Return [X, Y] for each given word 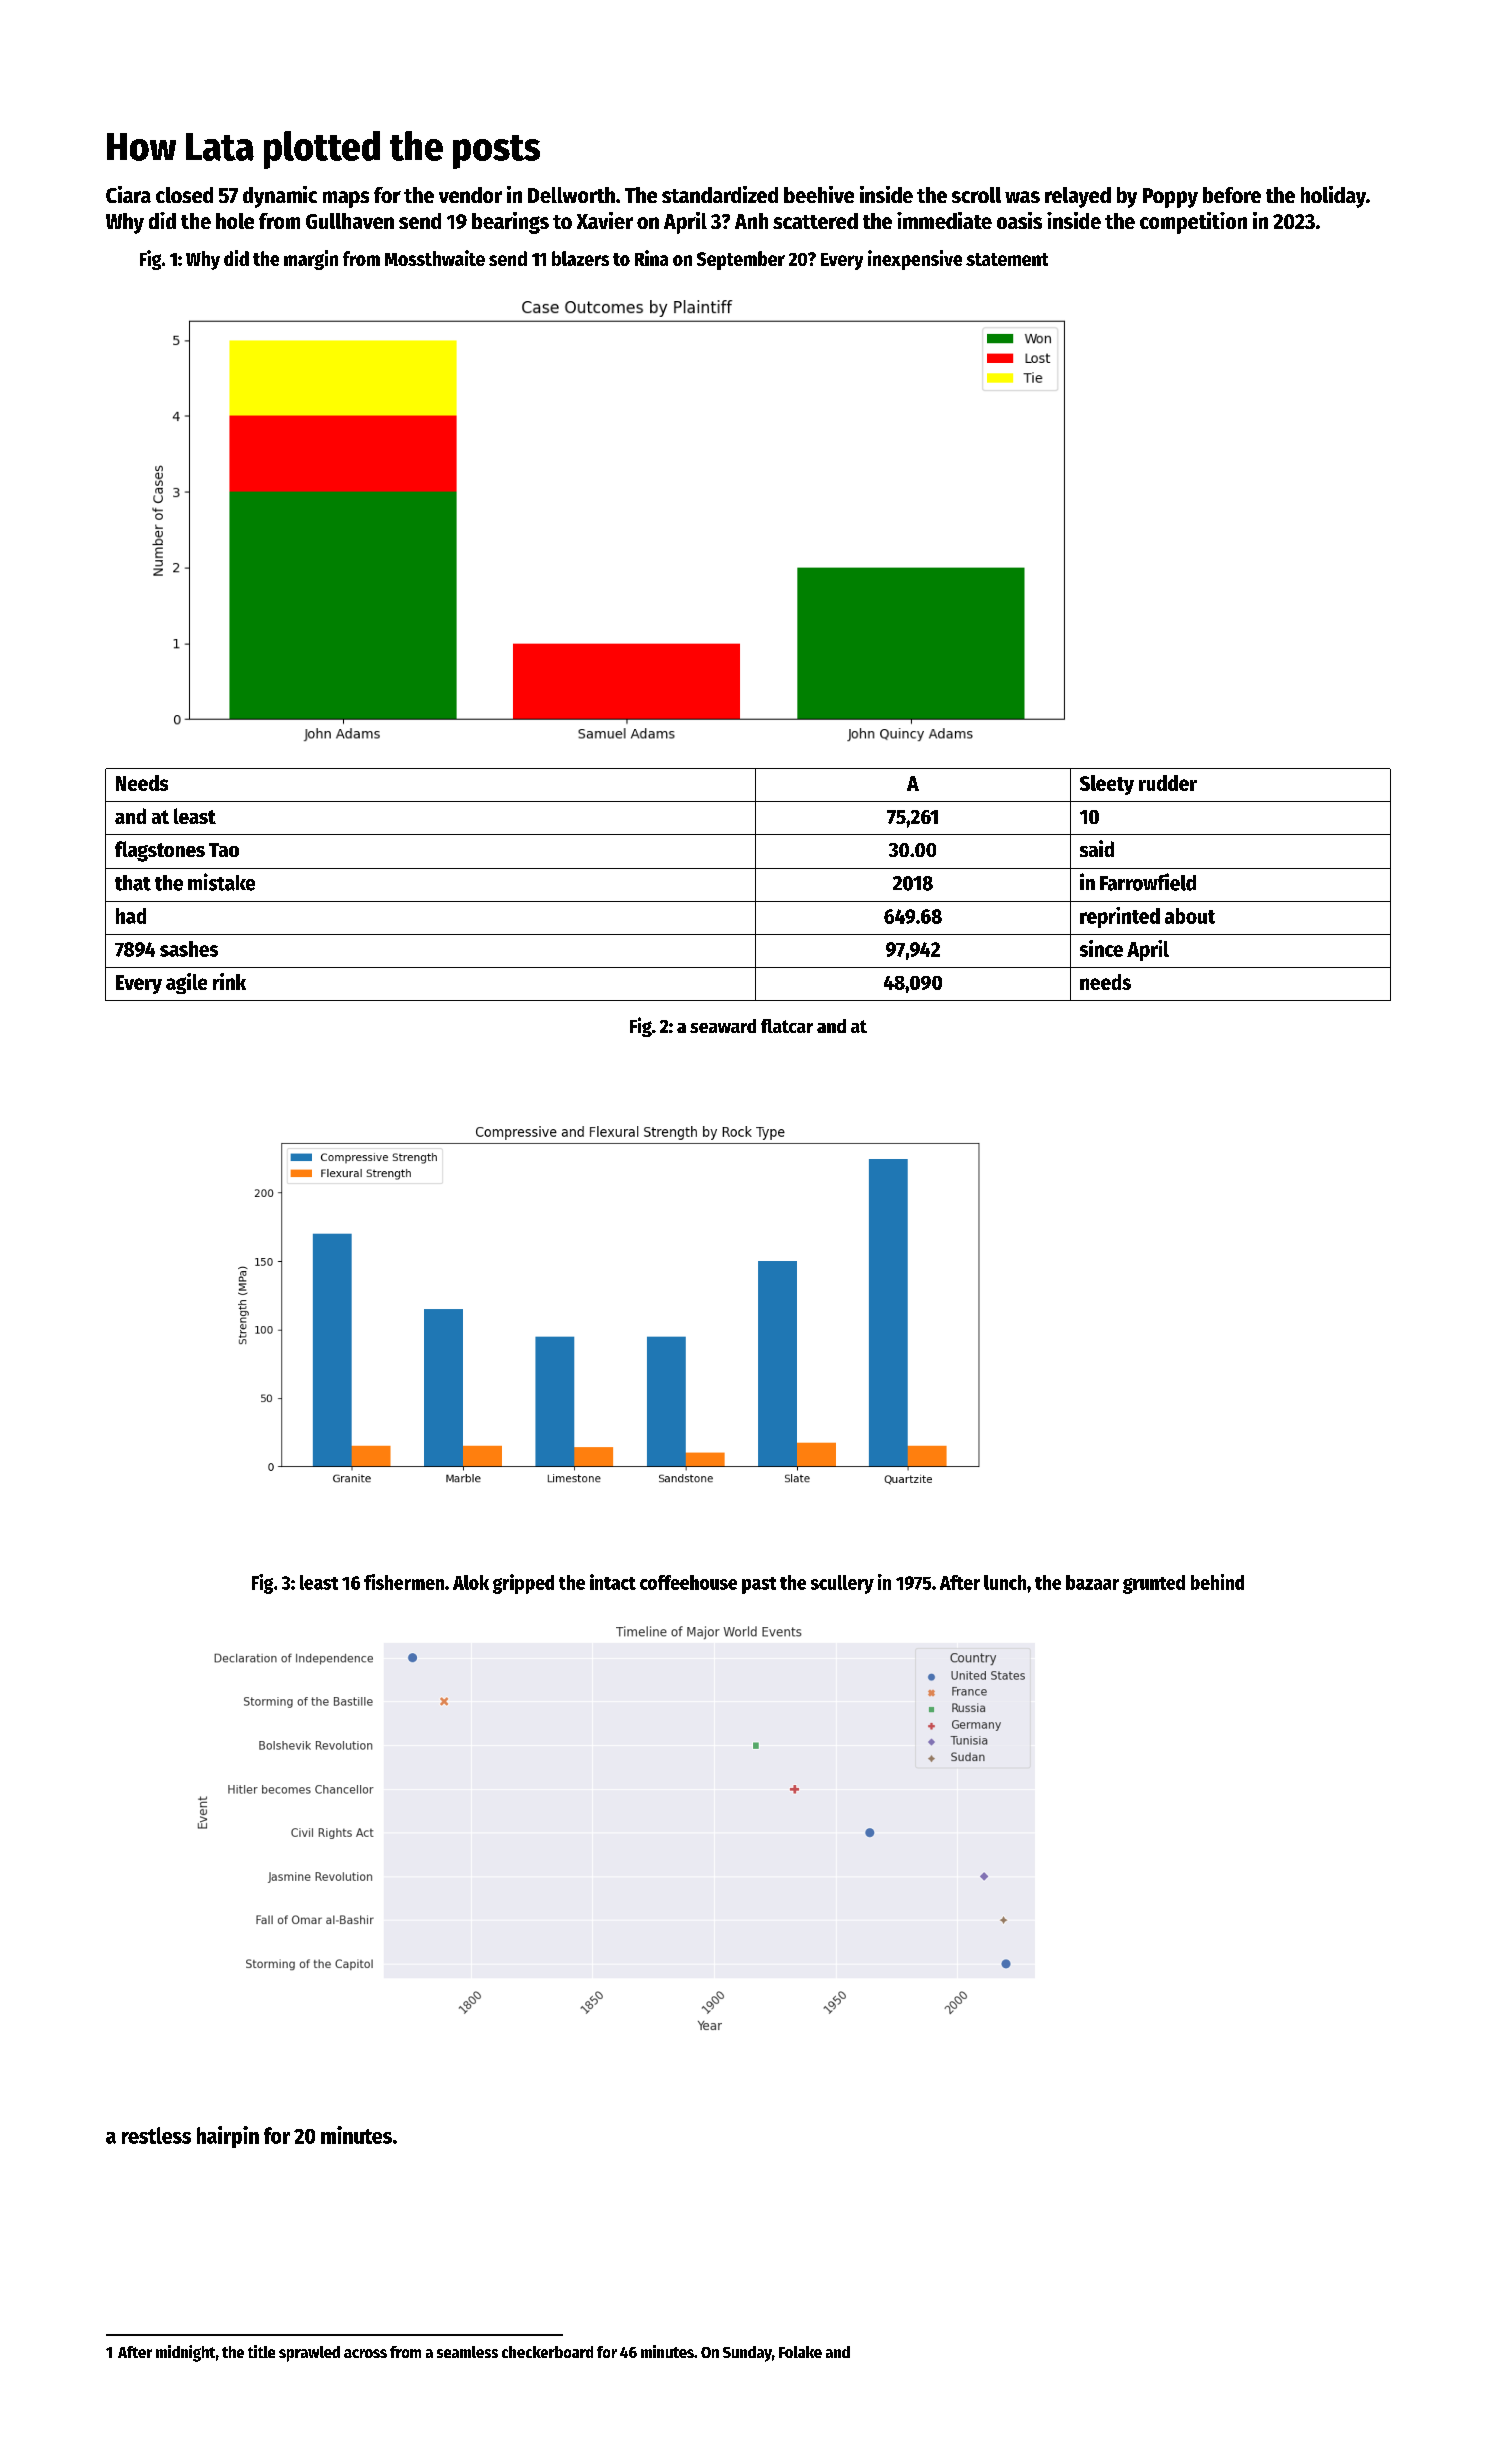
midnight [185, 2353]
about [1190, 916]
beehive [819, 194]
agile [186, 983]
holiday [1333, 197]
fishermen [404, 1582]
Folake [800, 2352]
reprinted [1120, 917]
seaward [723, 1026]
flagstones [160, 851]
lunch [1005, 1582]
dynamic [280, 197]
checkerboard [547, 2352]
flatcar [787, 1026]
